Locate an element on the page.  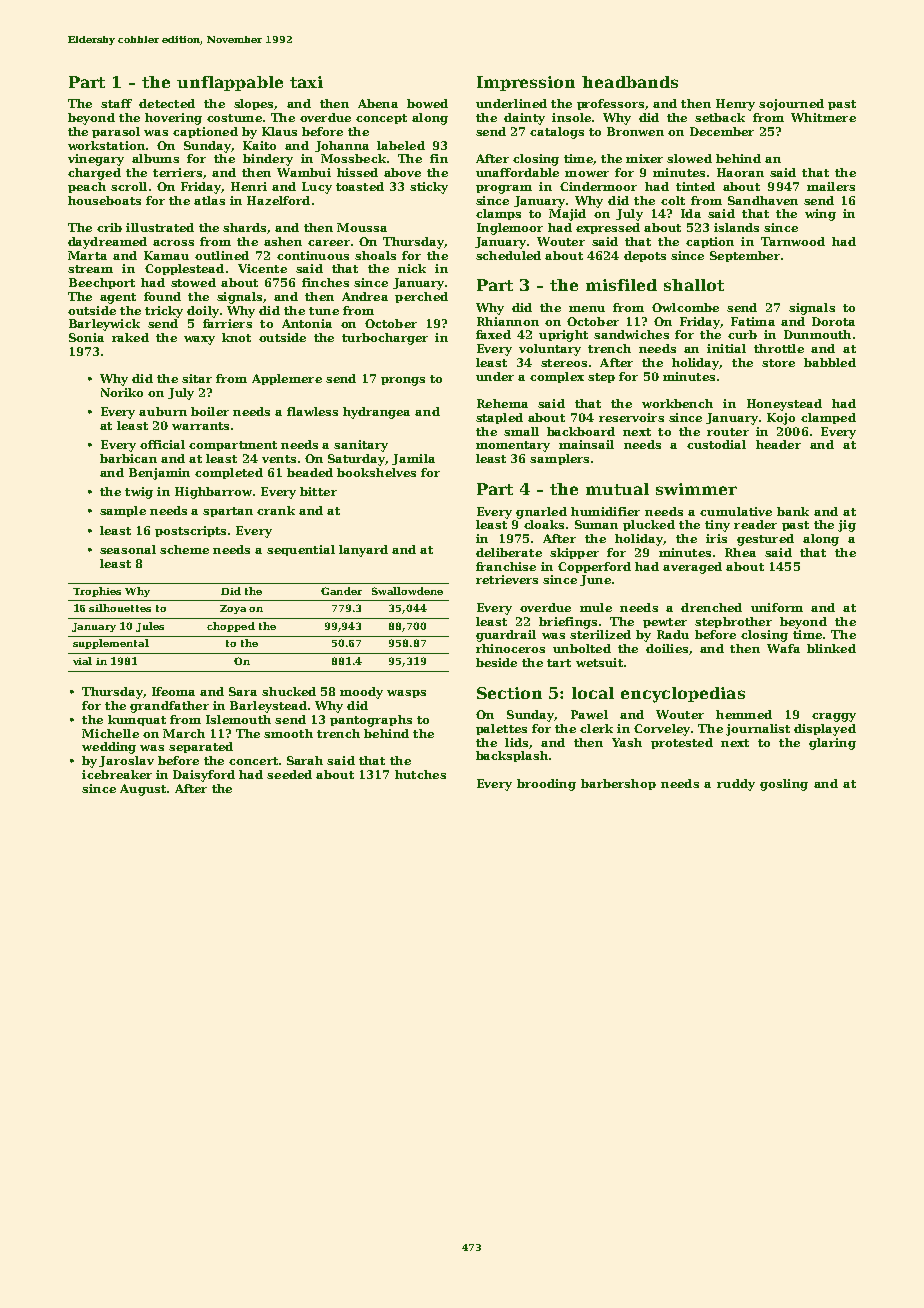
Daisyford is located at coordinates (204, 776).
